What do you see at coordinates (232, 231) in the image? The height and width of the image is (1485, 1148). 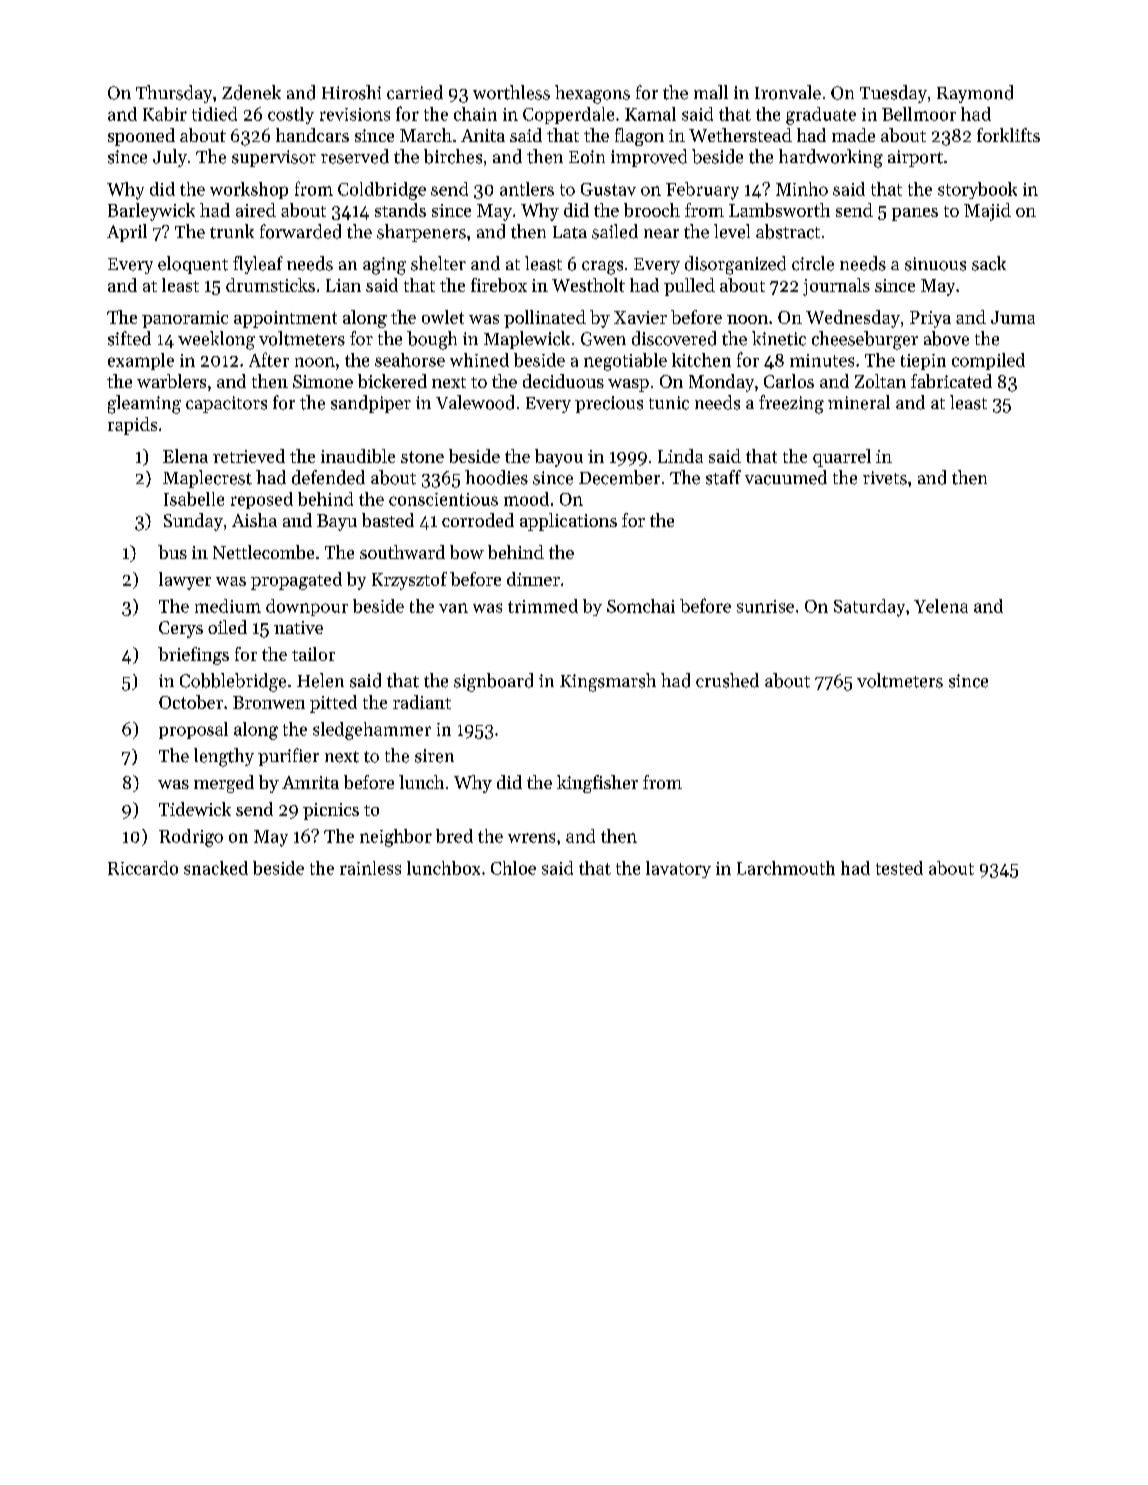 I see `trunk` at bounding box center [232, 231].
